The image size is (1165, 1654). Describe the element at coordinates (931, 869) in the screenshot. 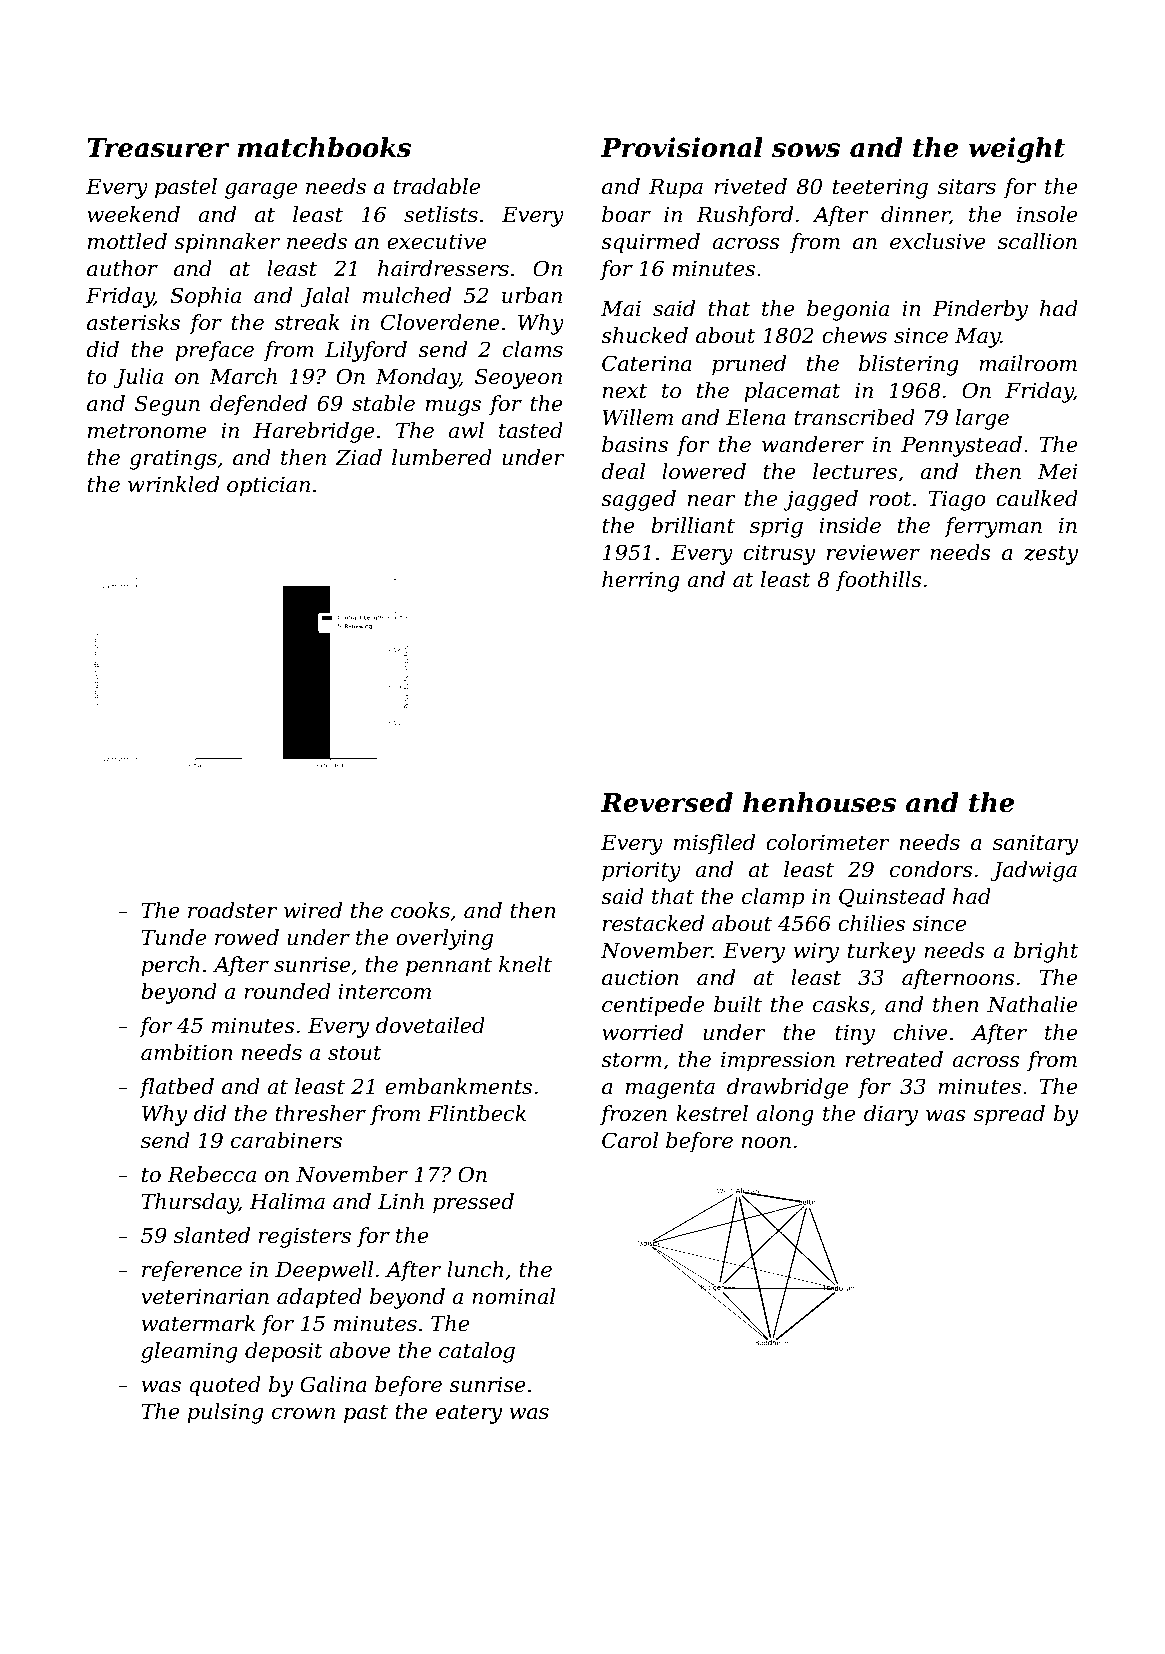

I see `condors` at that location.
